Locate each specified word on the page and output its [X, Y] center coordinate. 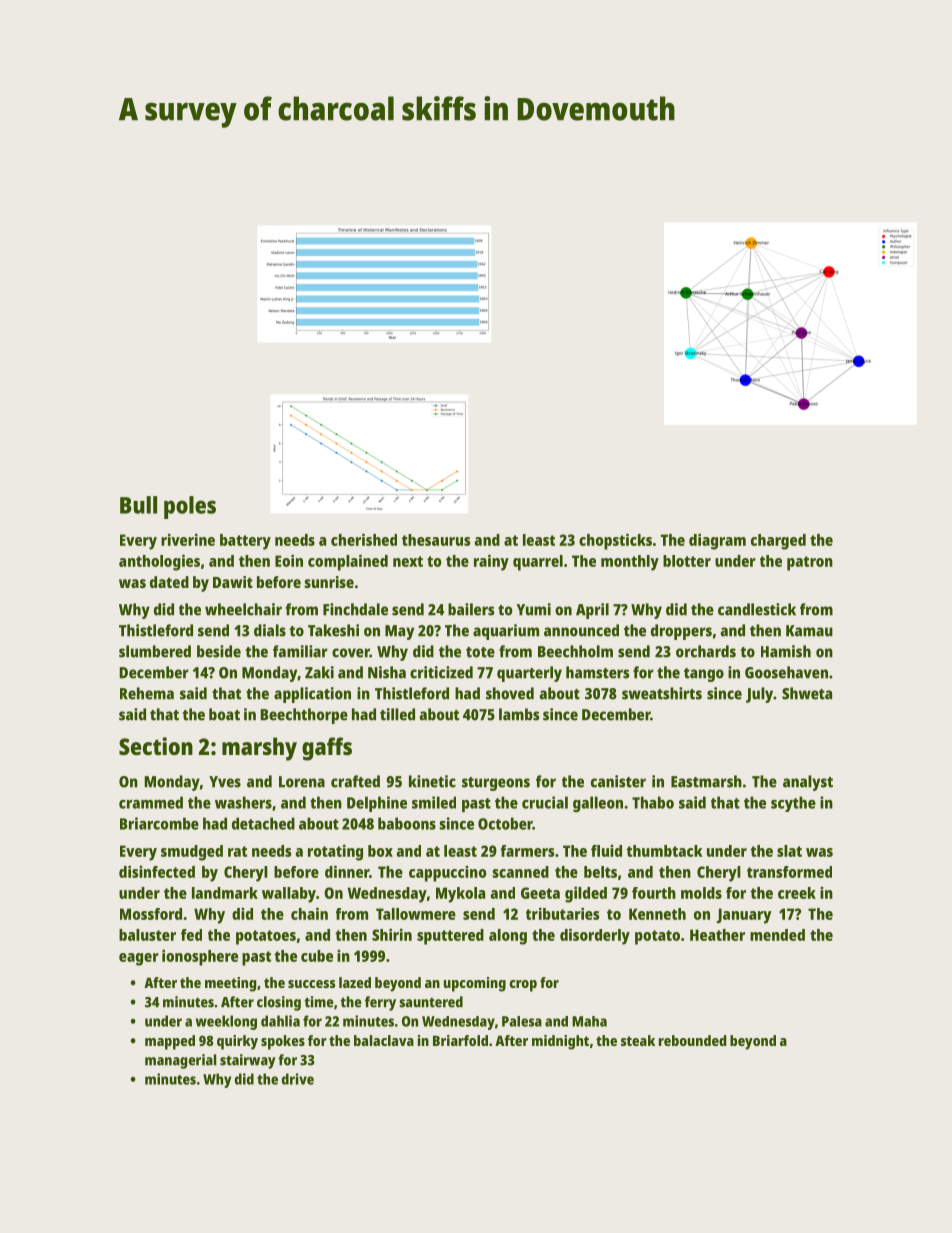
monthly [630, 563]
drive [298, 1079]
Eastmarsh [706, 781]
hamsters [597, 672]
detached [263, 823]
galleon [598, 804]
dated [169, 582]
